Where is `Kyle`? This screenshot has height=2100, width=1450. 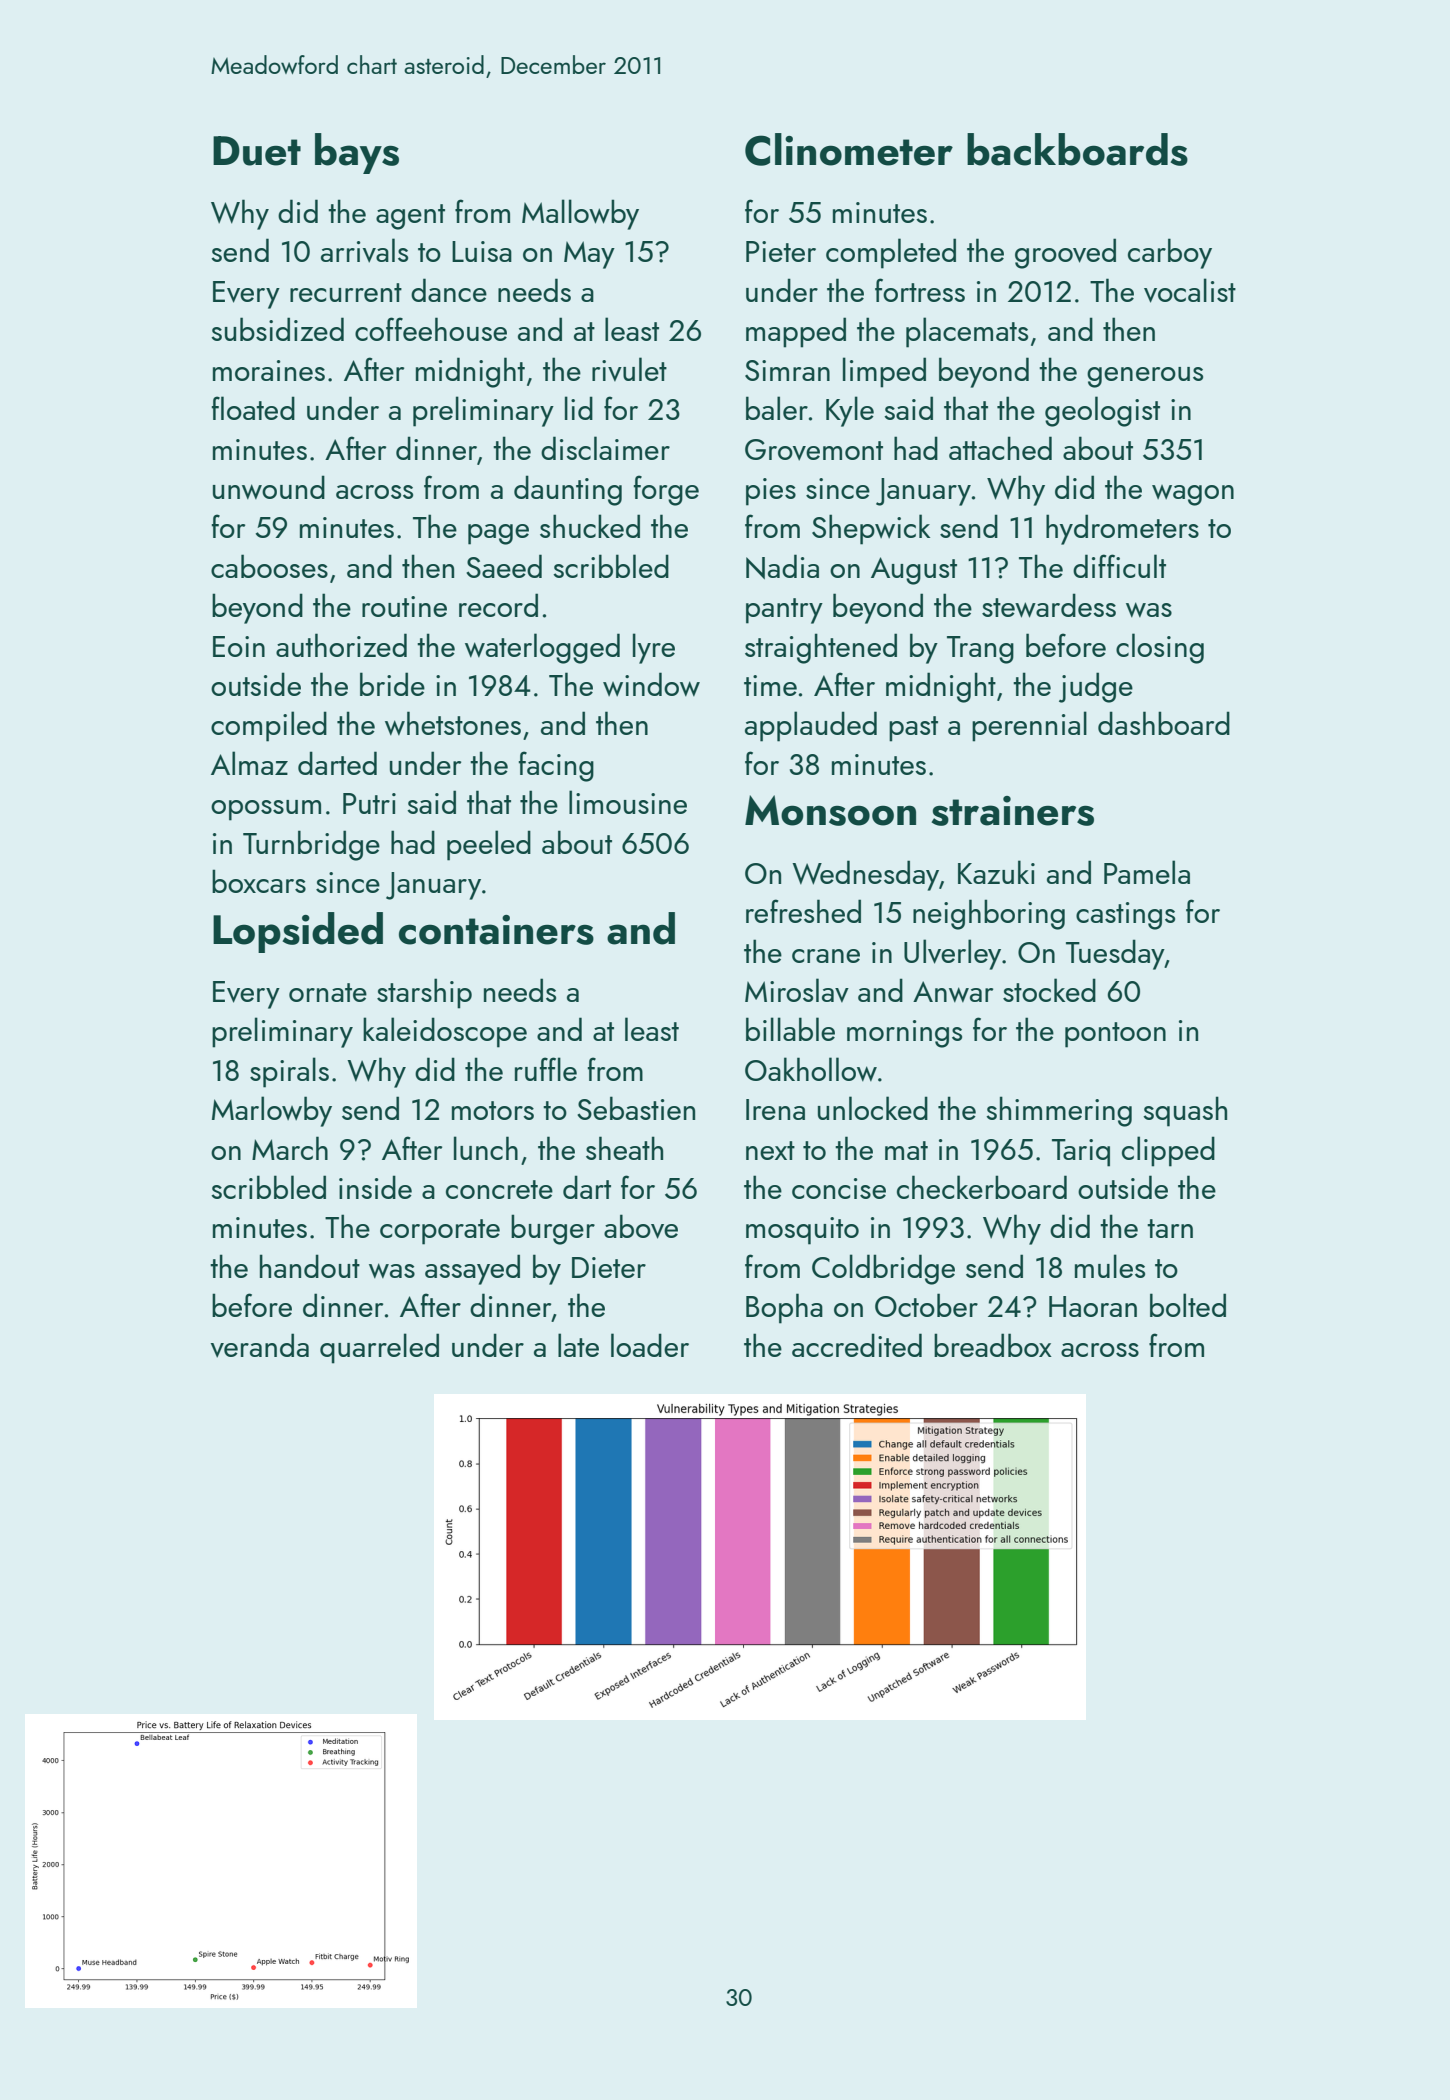 Kyle is located at coordinates (850, 411).
